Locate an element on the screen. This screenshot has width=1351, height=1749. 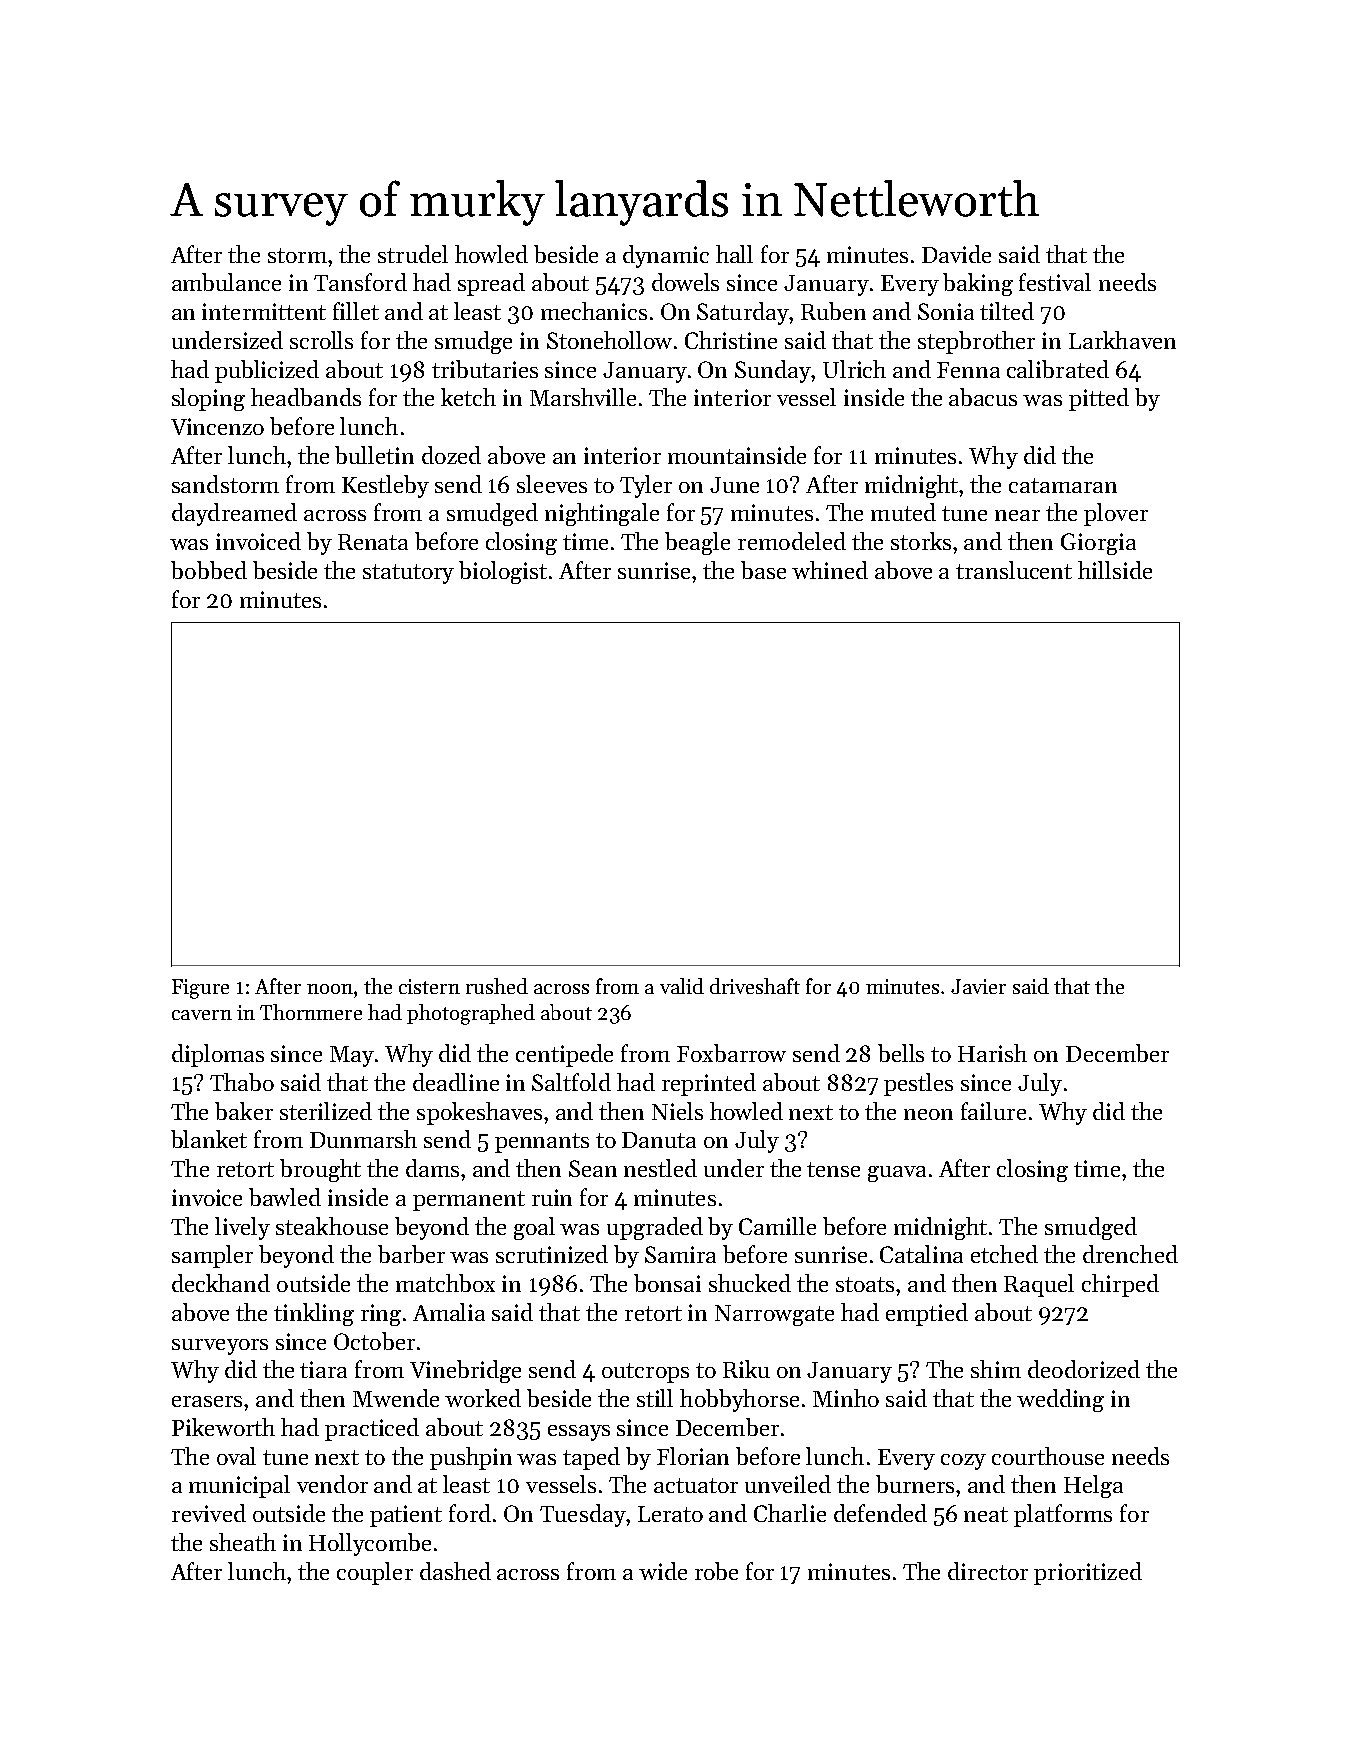
base is located at coordinates (763, 570).
